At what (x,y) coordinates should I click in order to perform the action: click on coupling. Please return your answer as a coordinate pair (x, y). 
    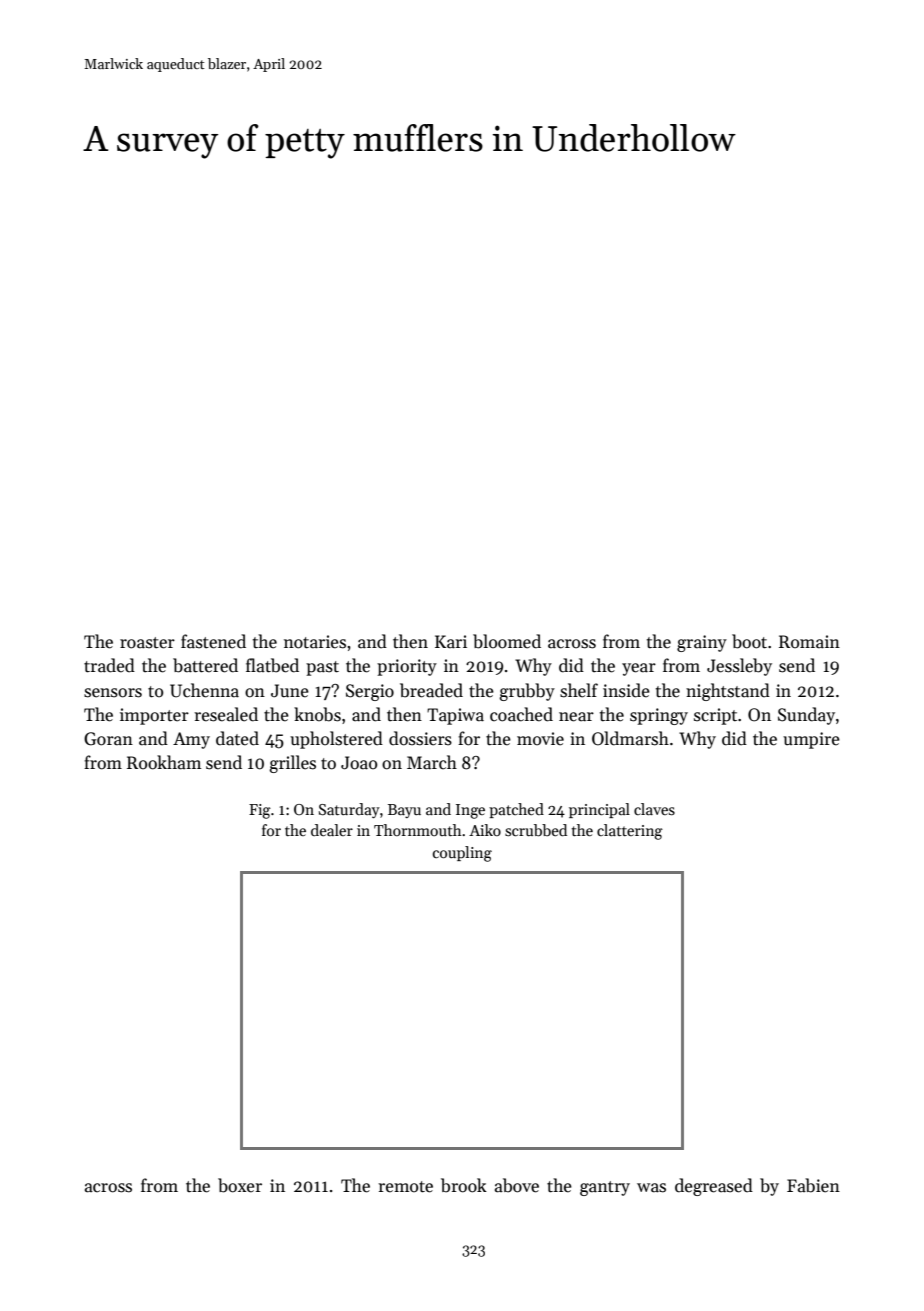
    Looking at the image, I should click on (462, 854).
